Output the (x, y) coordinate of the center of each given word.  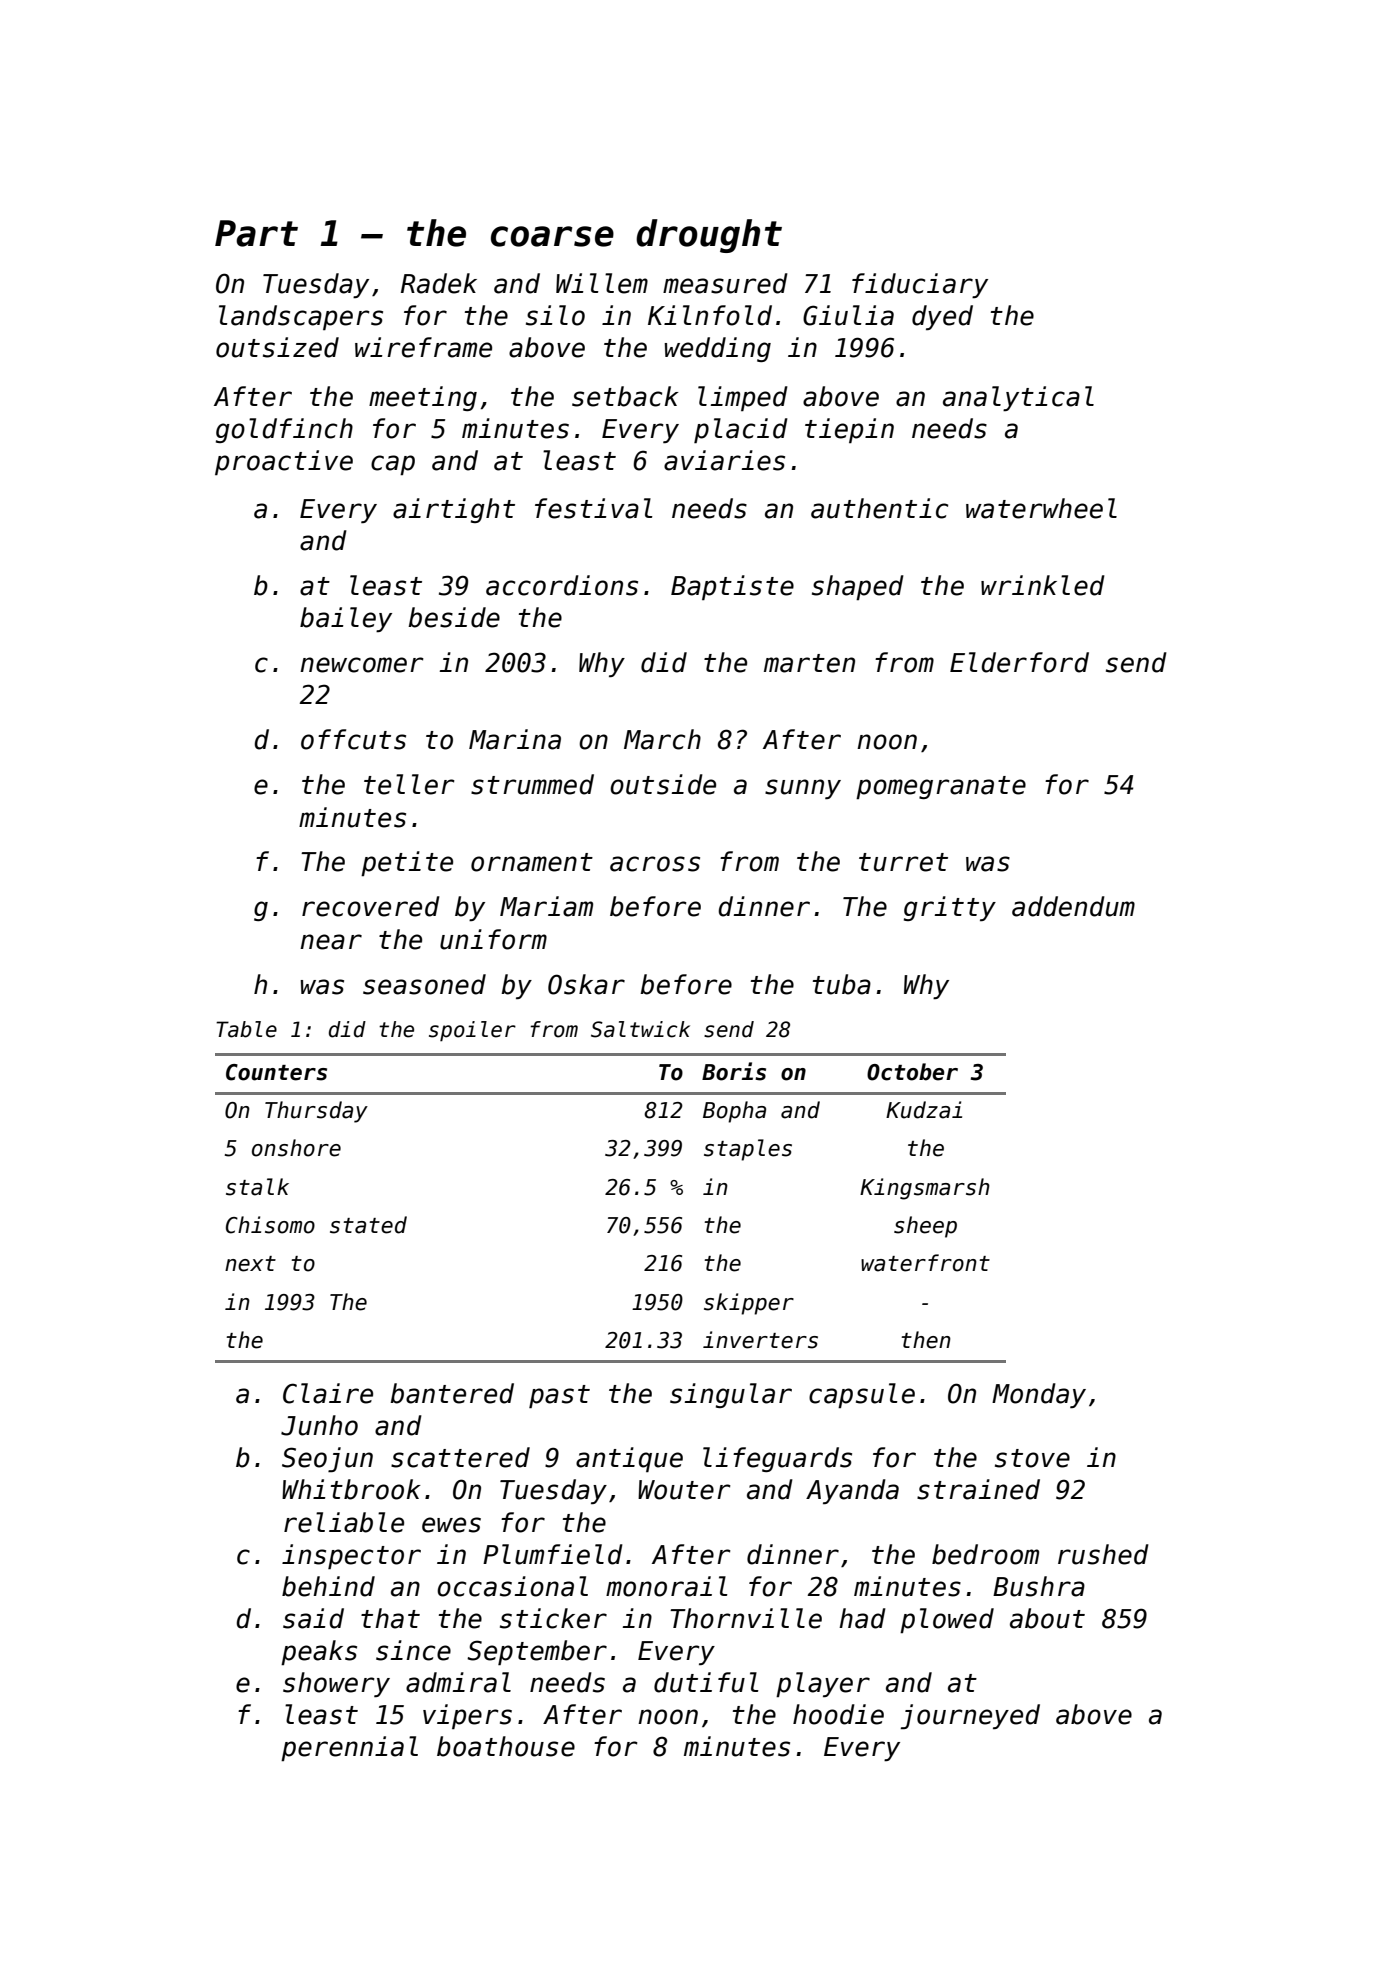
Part (256, 233)
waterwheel (1041, 508)
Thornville (746, 1618)
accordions (562, 585)
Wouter (684, 1490)
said (313, 1618)
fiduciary (920, 285)
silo (555, 315)
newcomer (362, 665)
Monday (1039, 1395)
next (250, 1264)
